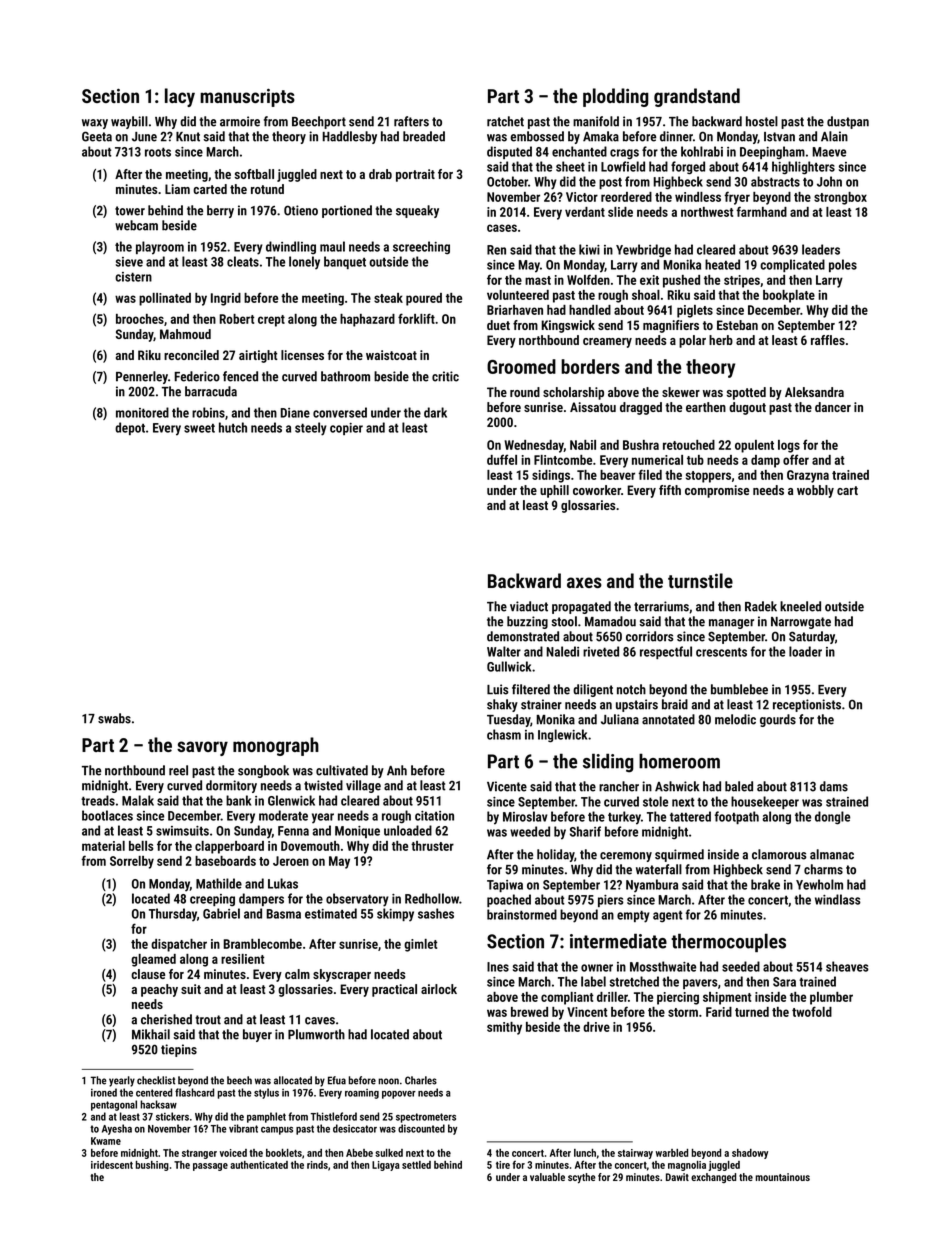  What do you see at coordinates (129, 122) in the screenshot?
I see `waybill` at bounding box center [129, 122].
